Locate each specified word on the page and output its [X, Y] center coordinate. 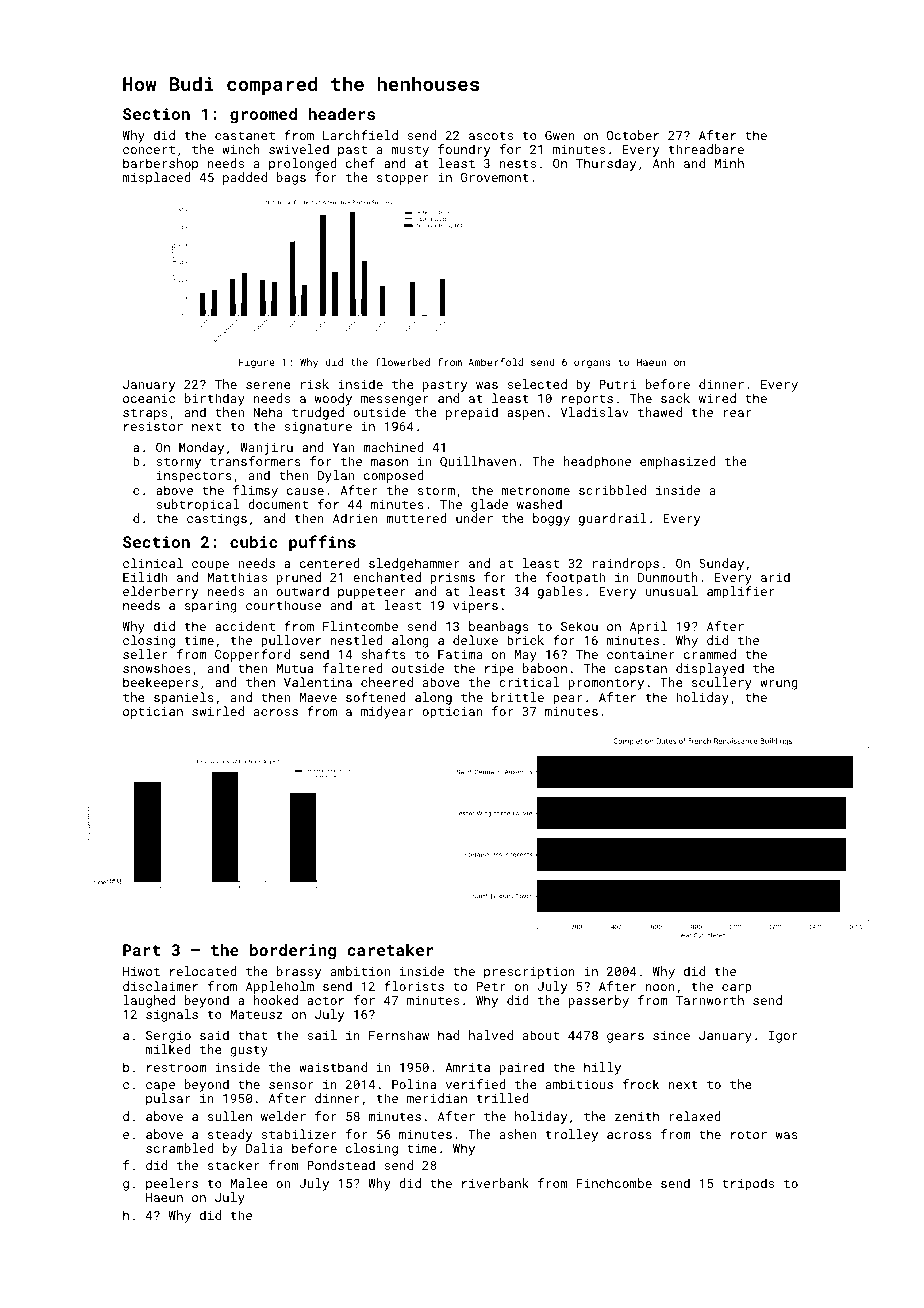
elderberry [160, 592]
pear [567, 700]
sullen [230, 1116]
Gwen [560, 135]
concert [149, 149]
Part [141, 950]
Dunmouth [668, 577]
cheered [387, 682]
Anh [664, 163]
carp [737, 989]
